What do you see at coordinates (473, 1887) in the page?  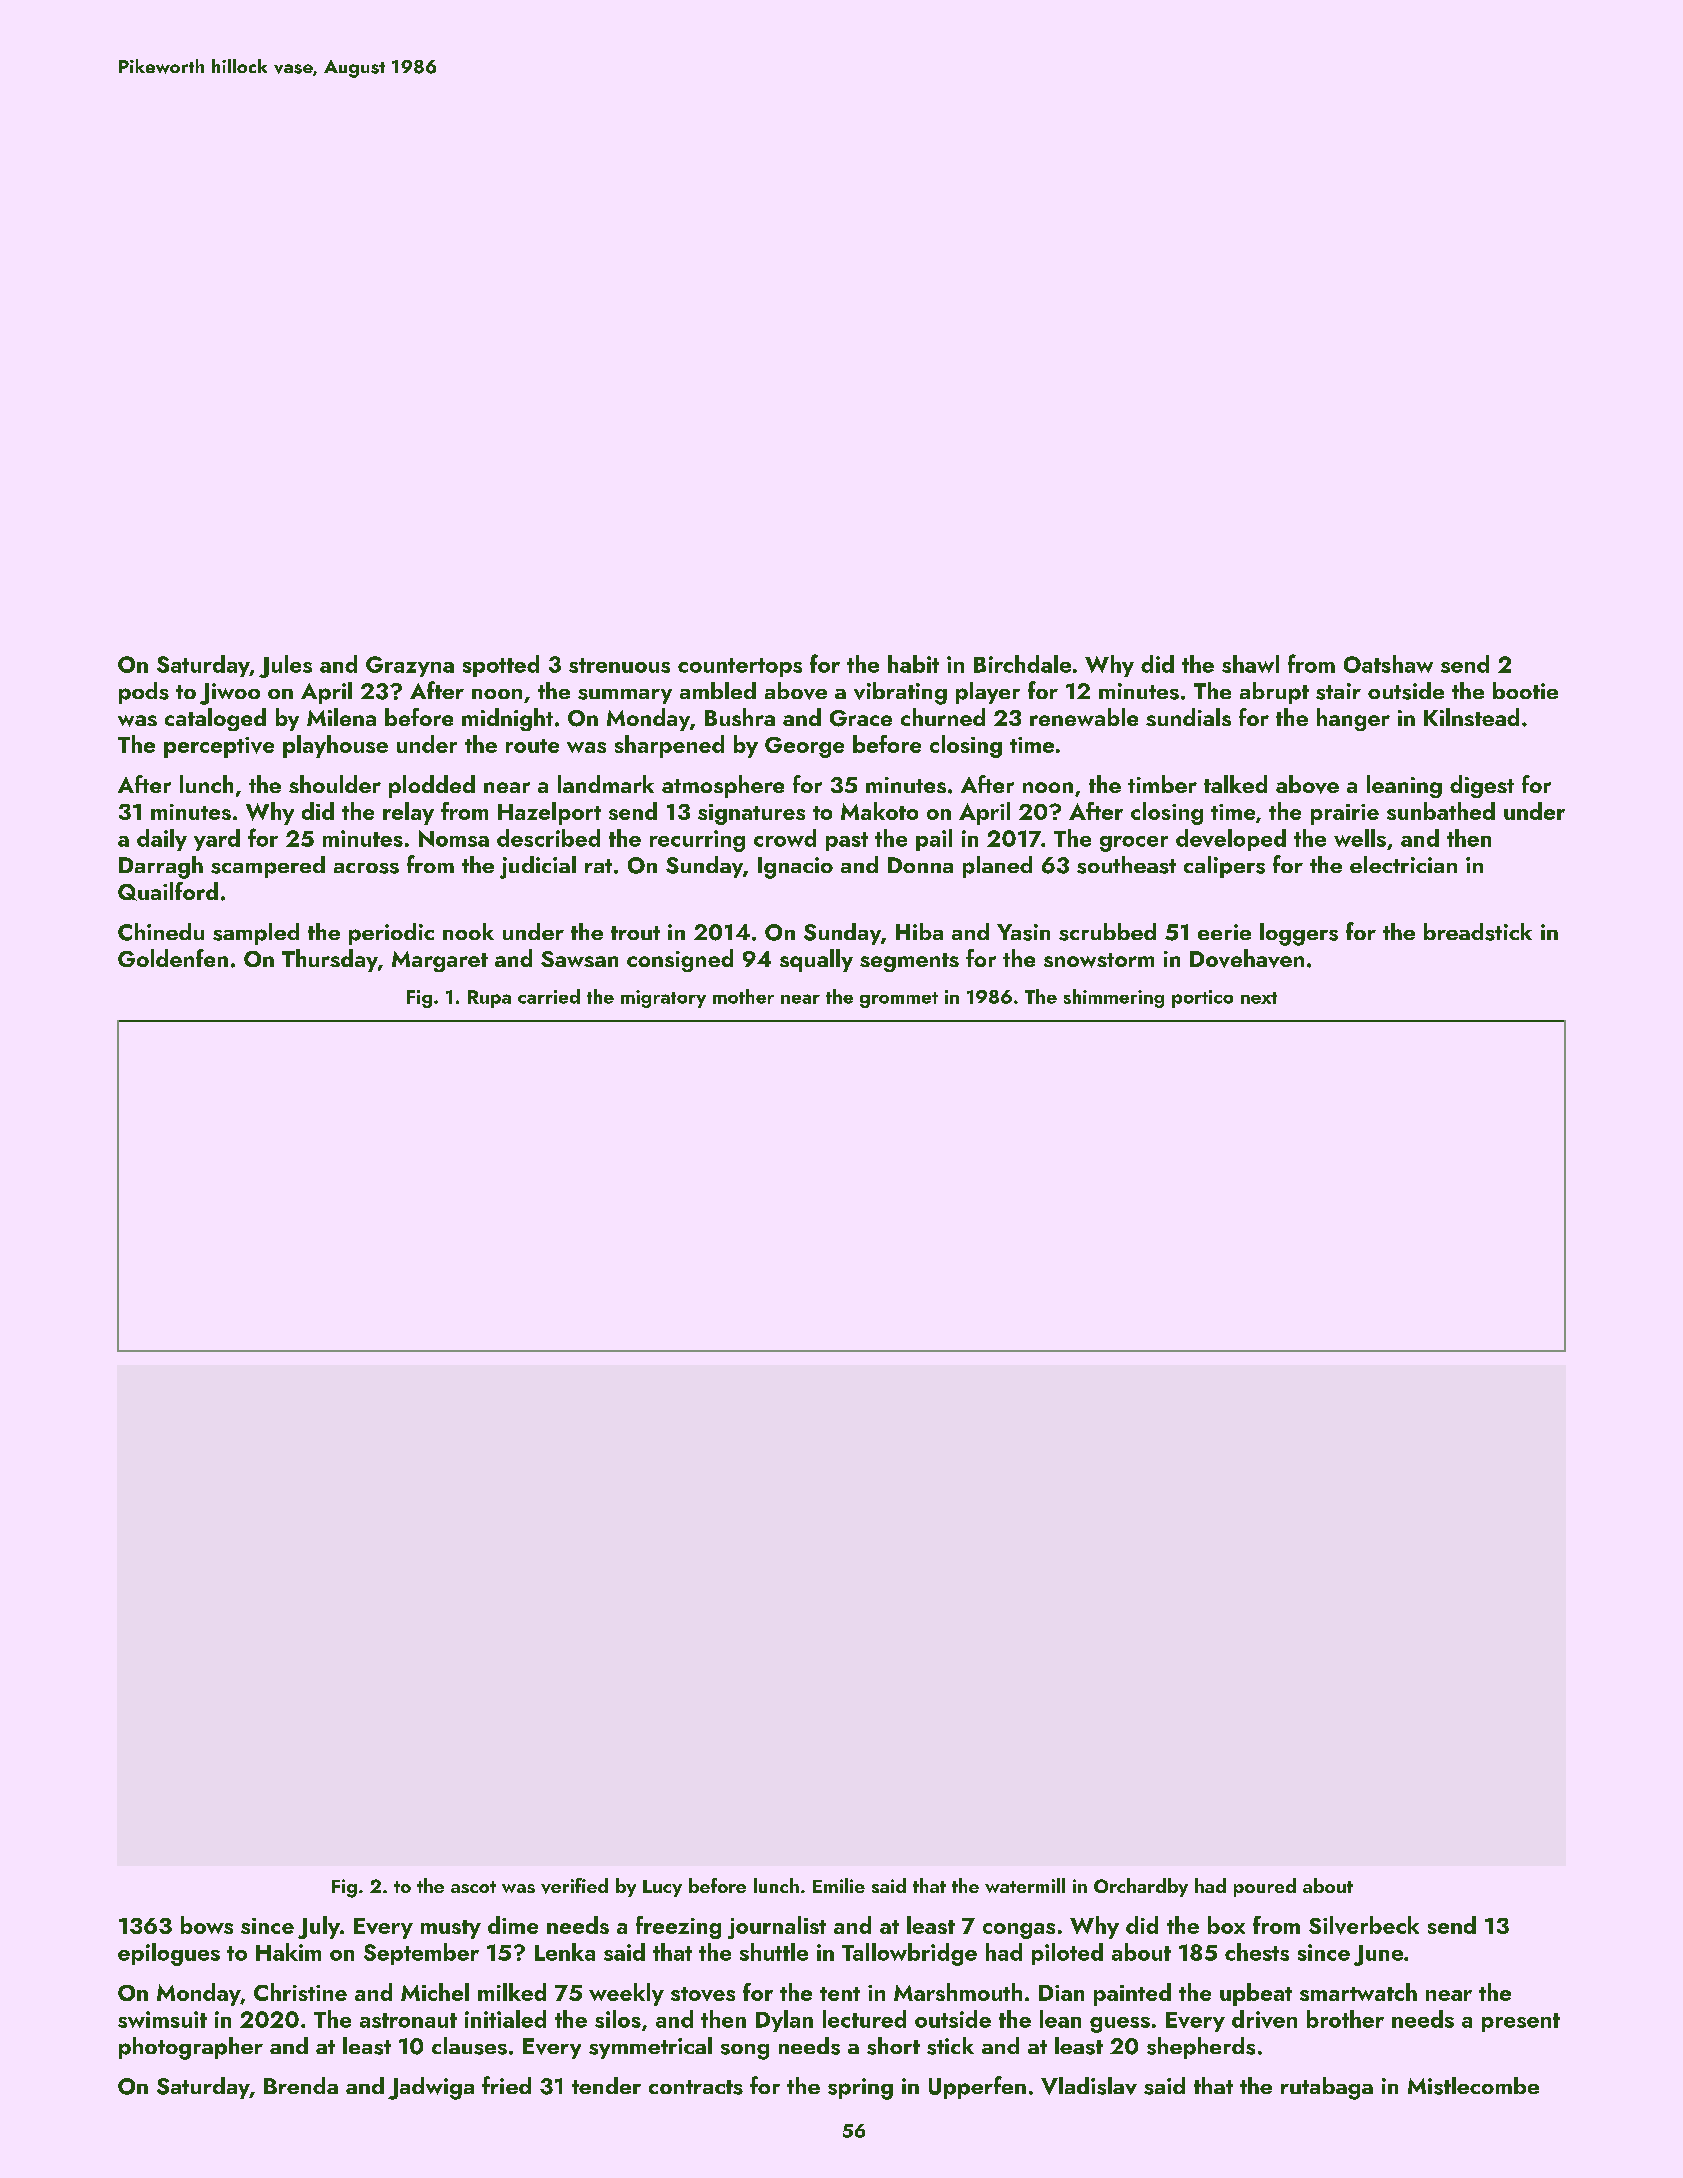 I see `ascot` at bounding box center [473, 1887].
